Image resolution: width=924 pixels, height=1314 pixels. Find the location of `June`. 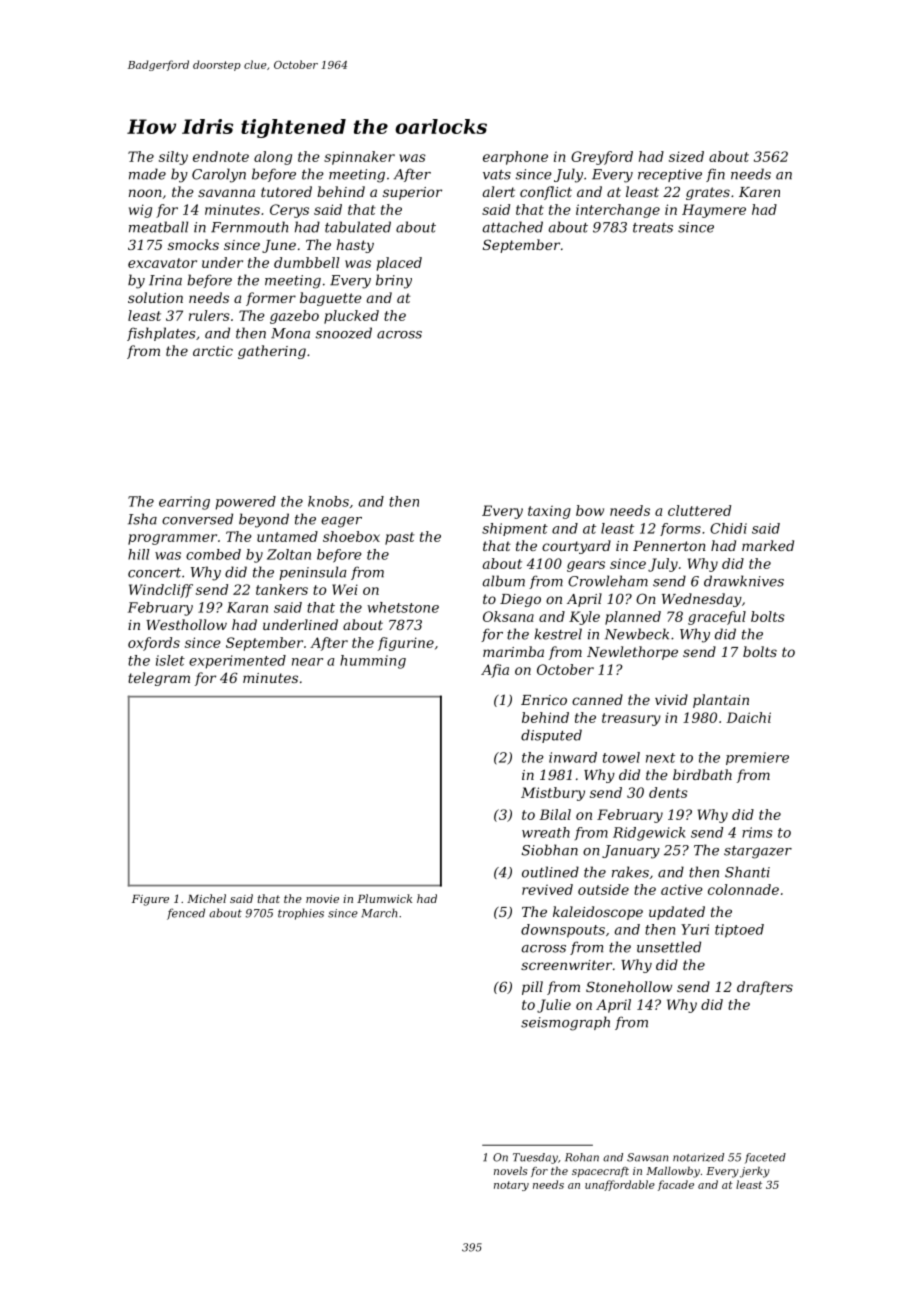

June is located at coordinates (279, 246).
